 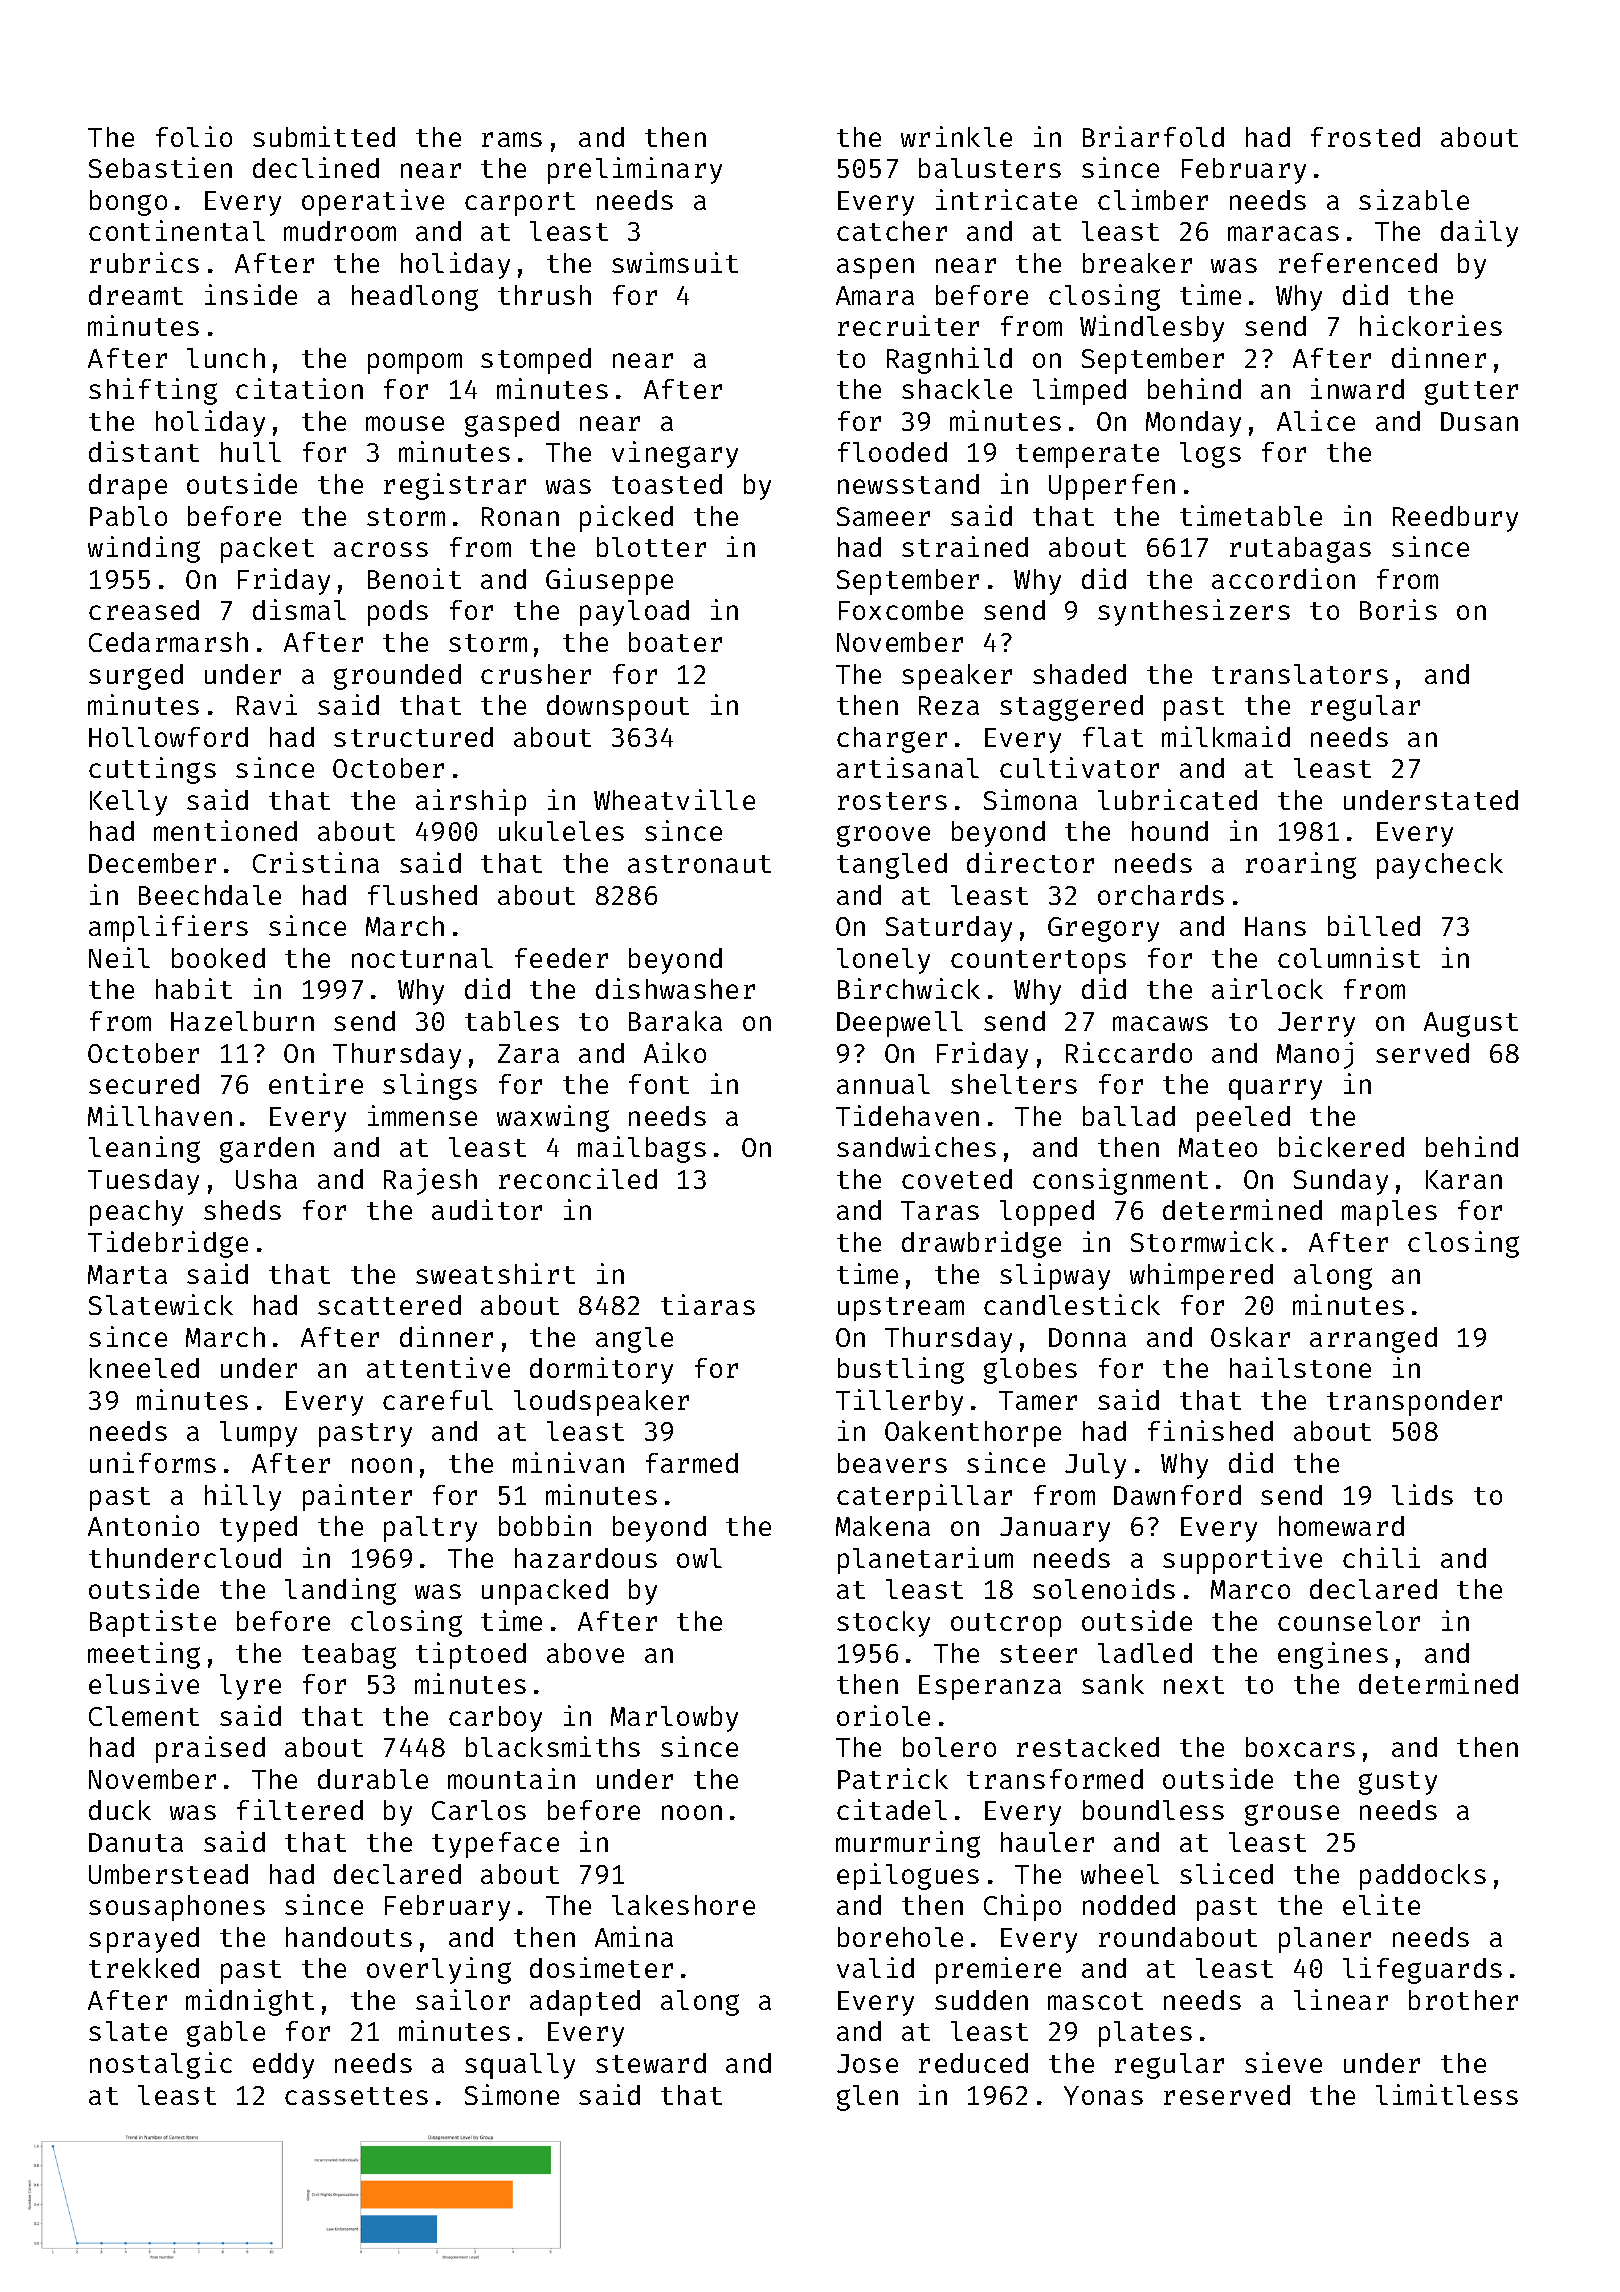 What do you see at coordinates (143, 1525) in the screenshot?
I see `Antonio` at bounding box center [143, 1525].
